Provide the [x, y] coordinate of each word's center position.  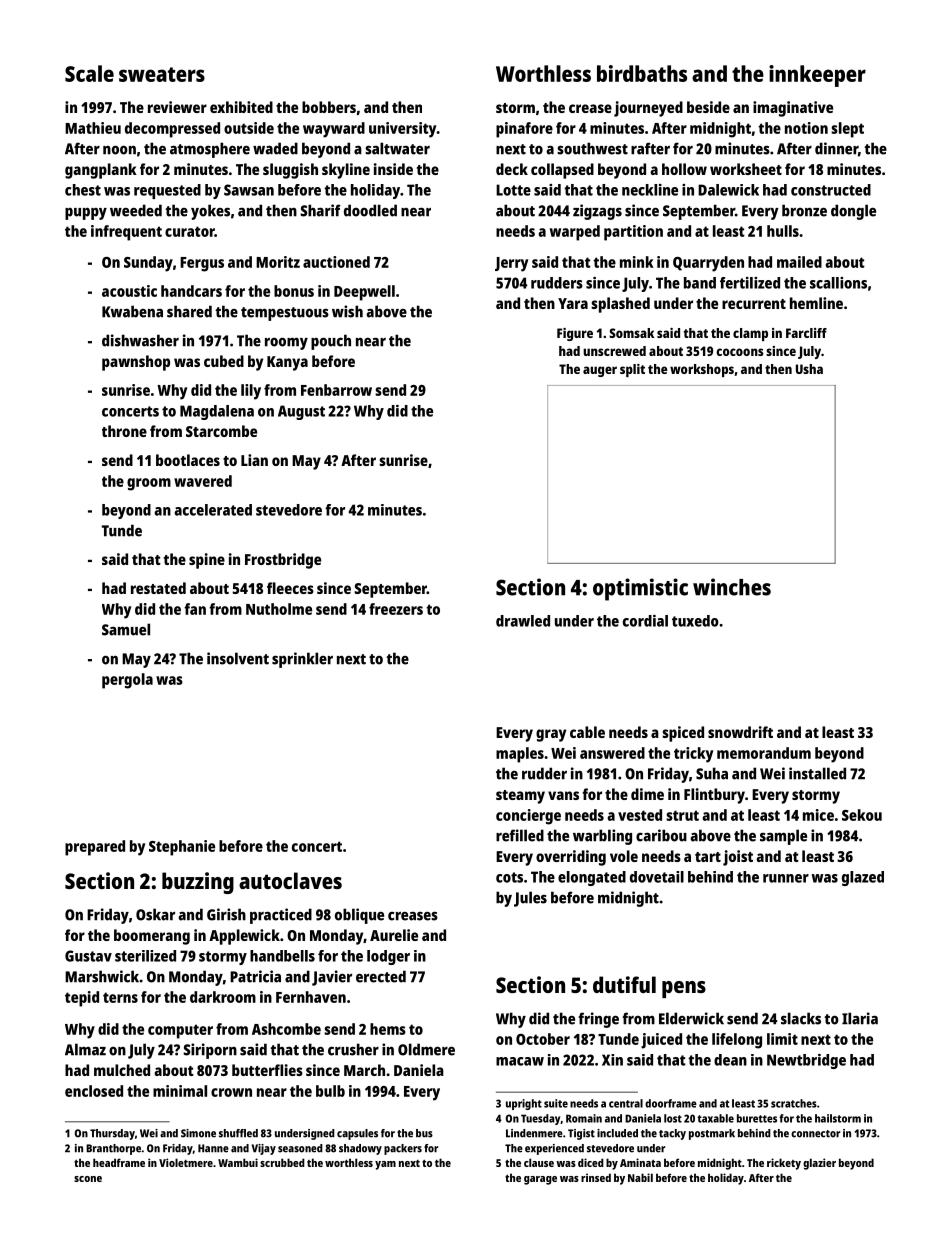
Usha [809, 369]
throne [124, 431]
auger [600, 371]
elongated [592, 878]
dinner [836, 148]
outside [249, 128]
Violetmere [186, 1162]
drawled [523, 621]
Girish [226, 914]
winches [732, 587]
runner [786, 878]
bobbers [329, 107]
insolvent [238, 658]
